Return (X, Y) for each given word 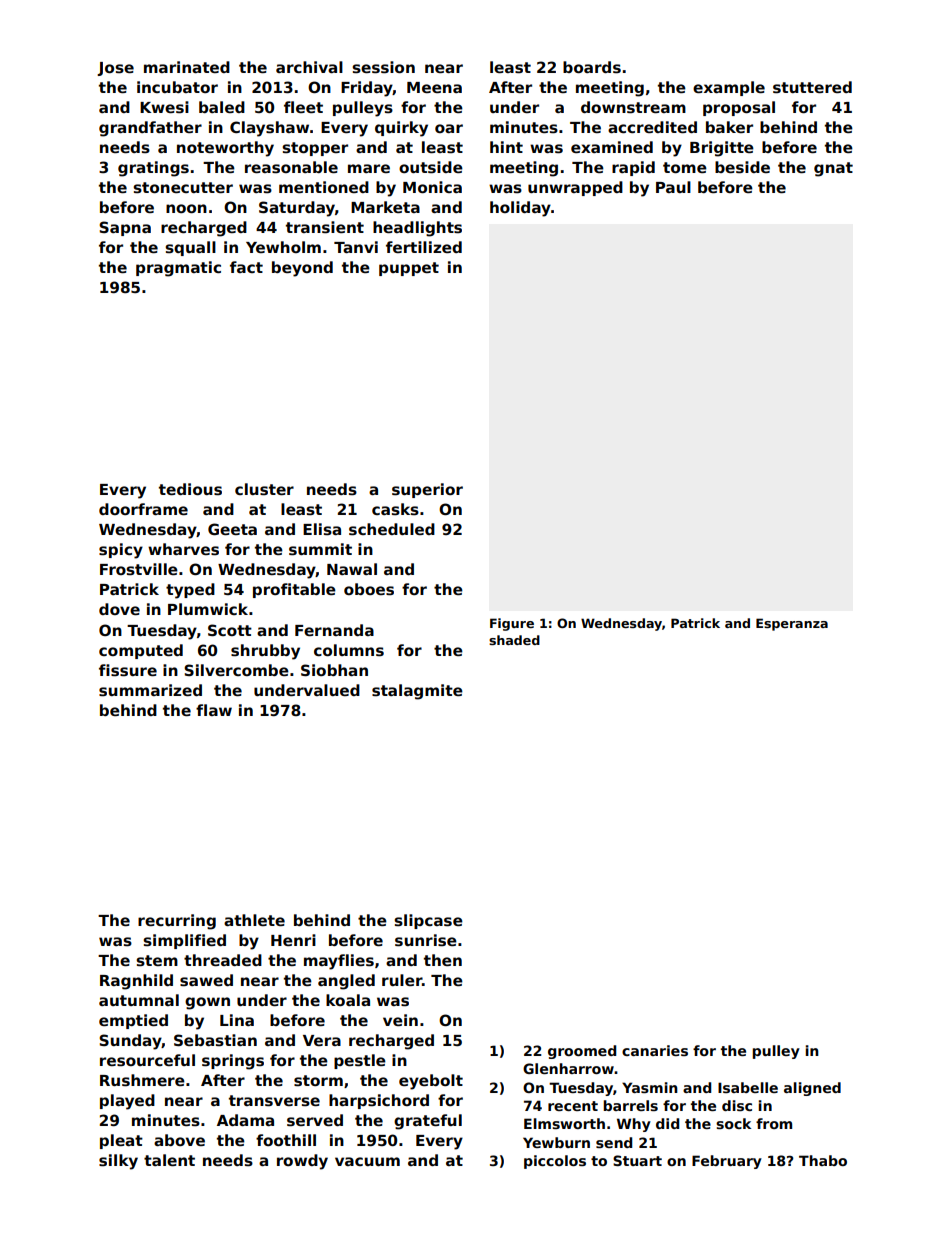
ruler (402, 980)
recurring (177, 922)
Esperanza (792, 624)
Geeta (232, 529)
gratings (153, 169)
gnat (833, 169)
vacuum (367, 1161)
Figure (512, 624)
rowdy (302, 1162)
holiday (520, 209)
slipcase (428, 921)
